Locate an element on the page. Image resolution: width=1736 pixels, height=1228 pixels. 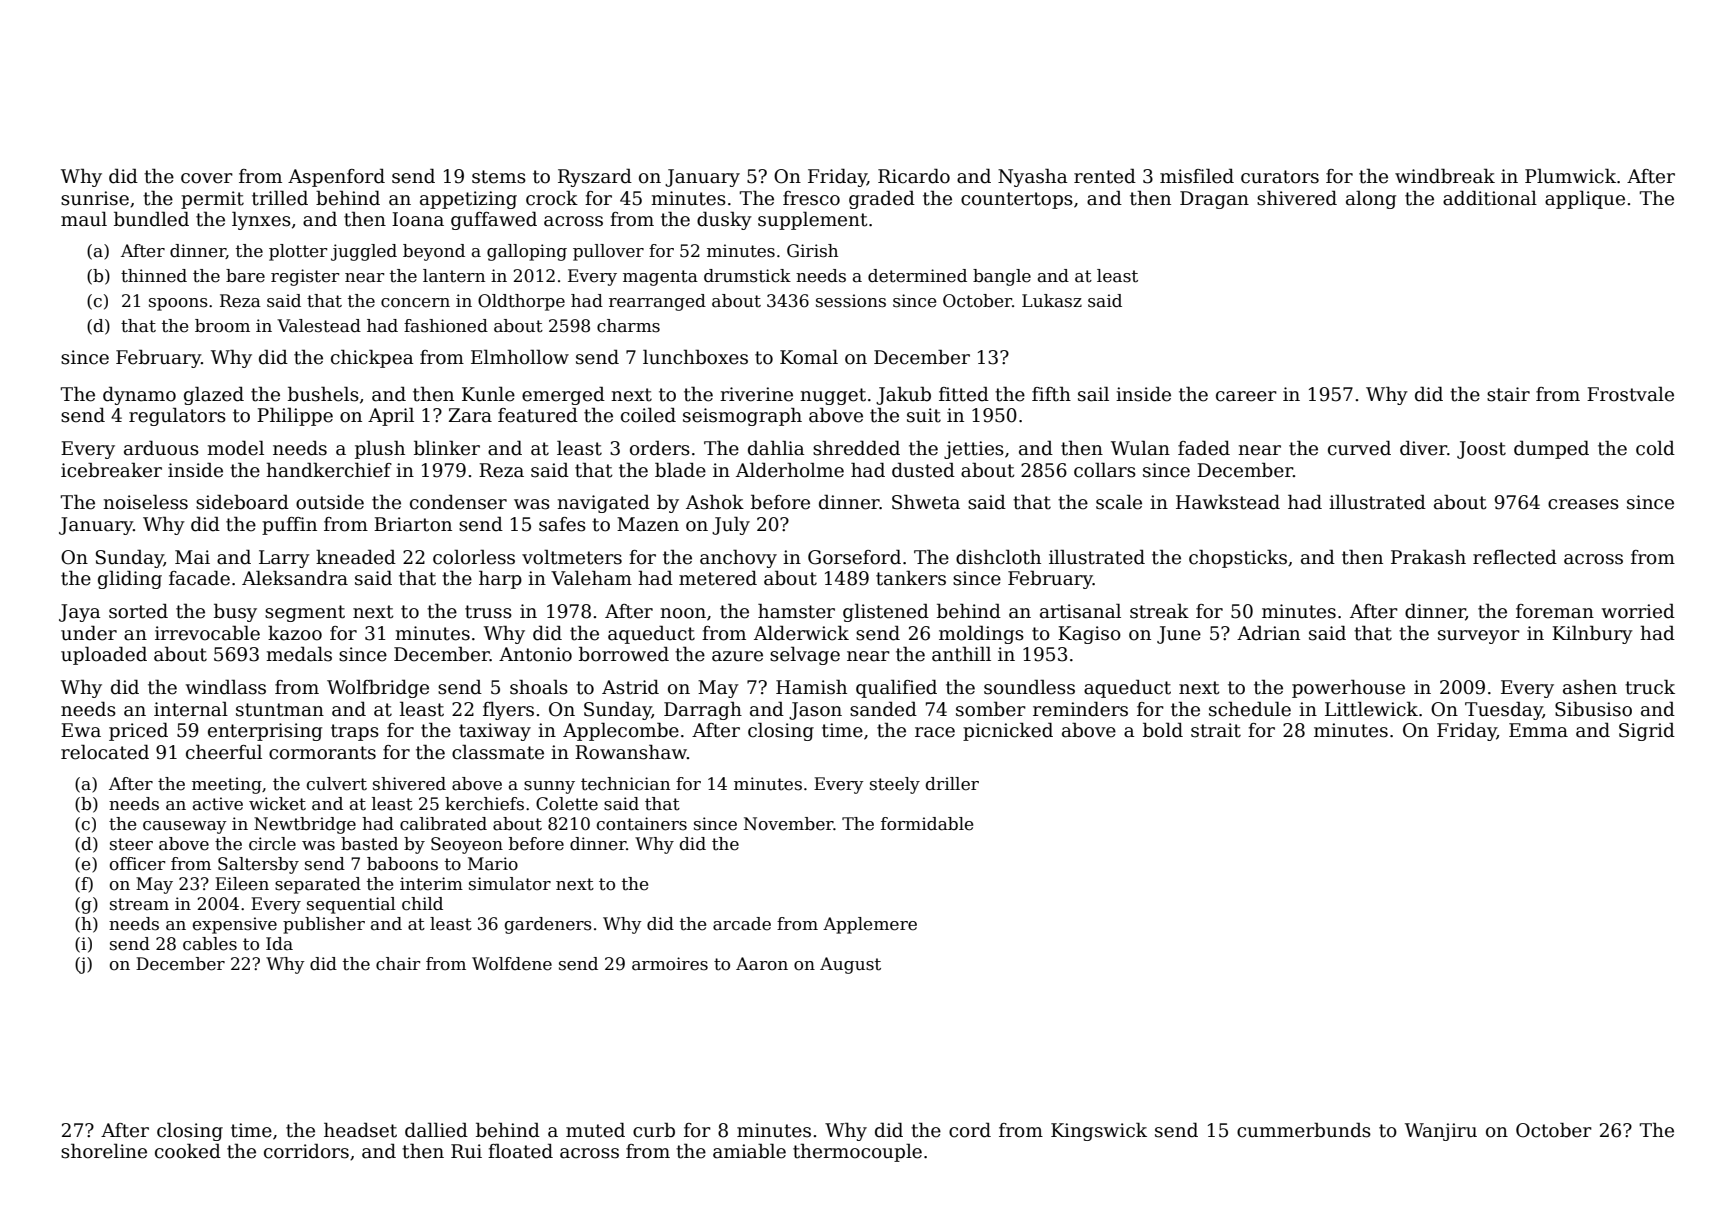
Kingswick is located at coordinates (1099, 1131).
